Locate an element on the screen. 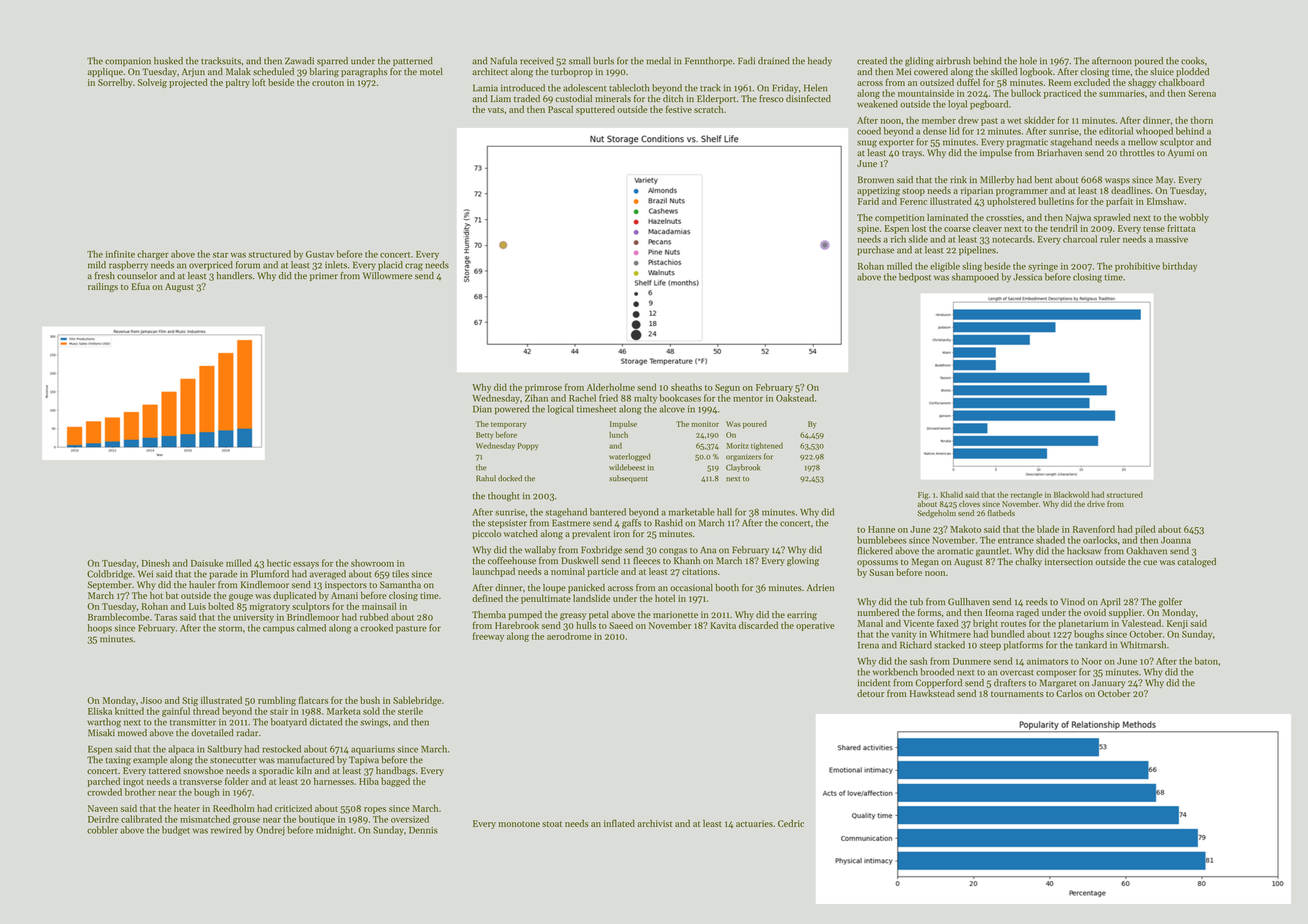 Image resolution: width=1308 pixels, height=924 pixels. Claybrook is located at coordinates (743, 468).
